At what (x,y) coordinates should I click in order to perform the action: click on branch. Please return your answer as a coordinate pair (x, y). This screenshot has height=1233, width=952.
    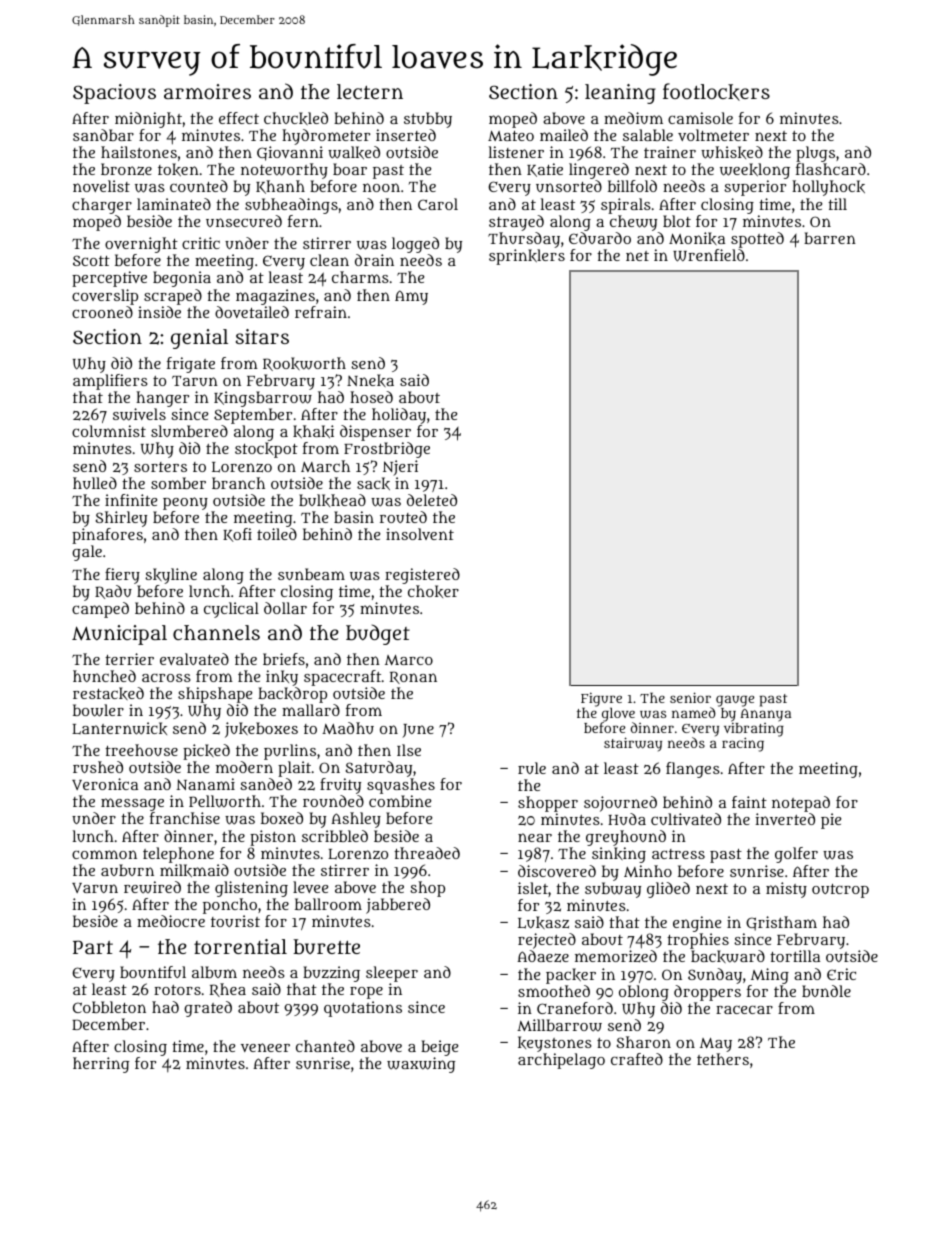
    Looking at the image, I should click on (238, 483).
